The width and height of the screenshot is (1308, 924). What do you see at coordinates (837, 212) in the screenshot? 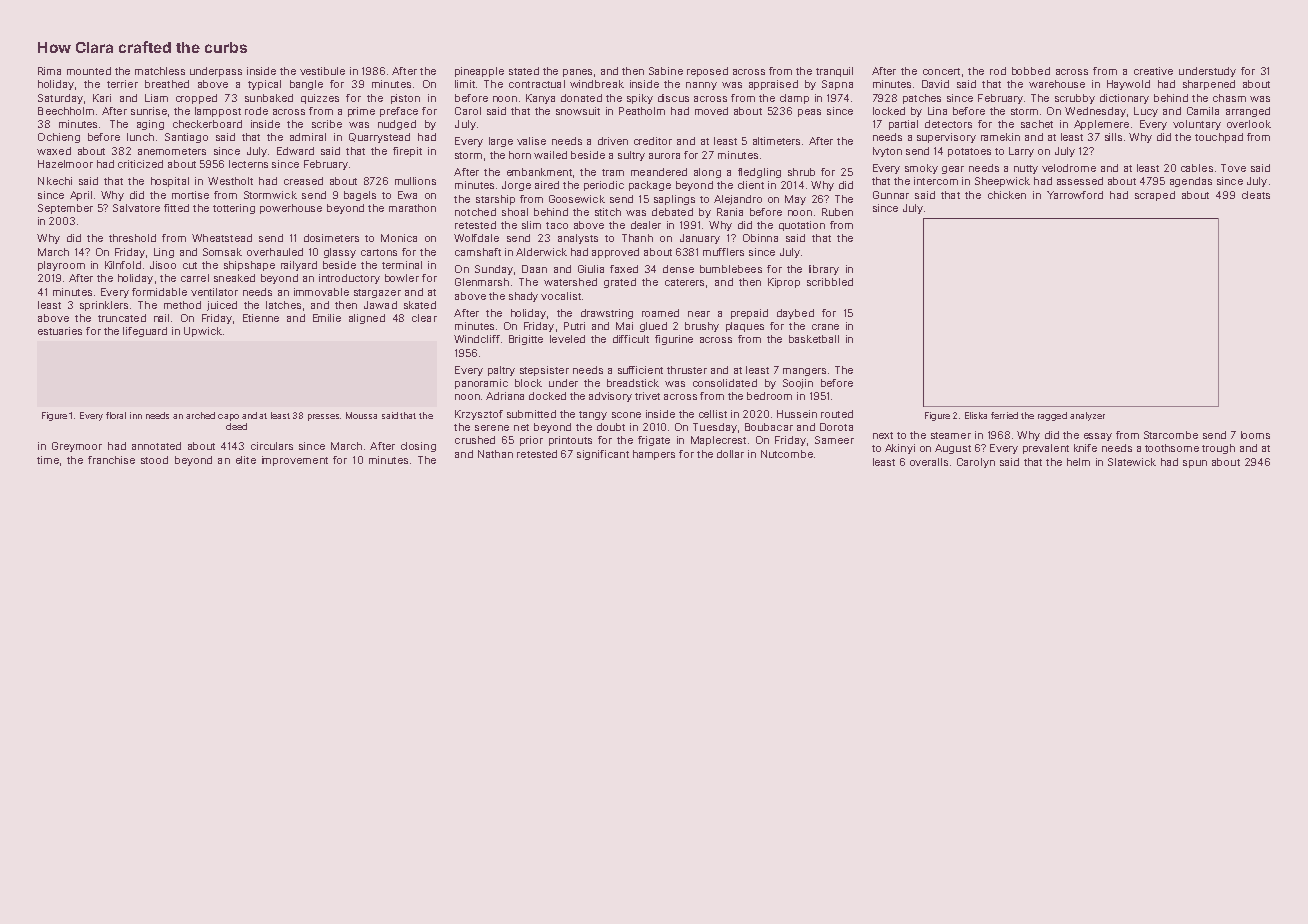
I see `Ruben` at bounding box center [837, 212].
